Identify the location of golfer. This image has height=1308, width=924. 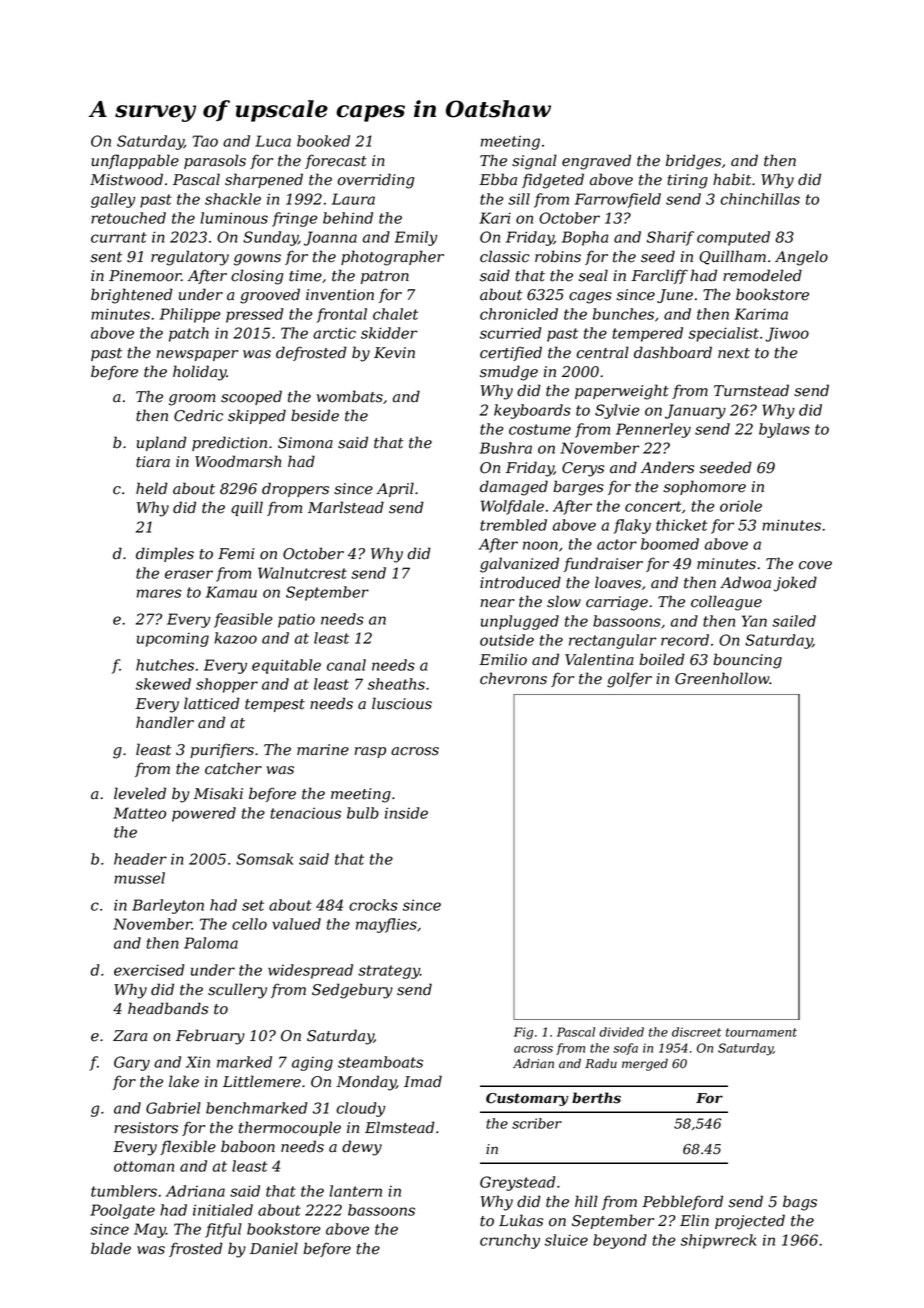
(629, 680).
